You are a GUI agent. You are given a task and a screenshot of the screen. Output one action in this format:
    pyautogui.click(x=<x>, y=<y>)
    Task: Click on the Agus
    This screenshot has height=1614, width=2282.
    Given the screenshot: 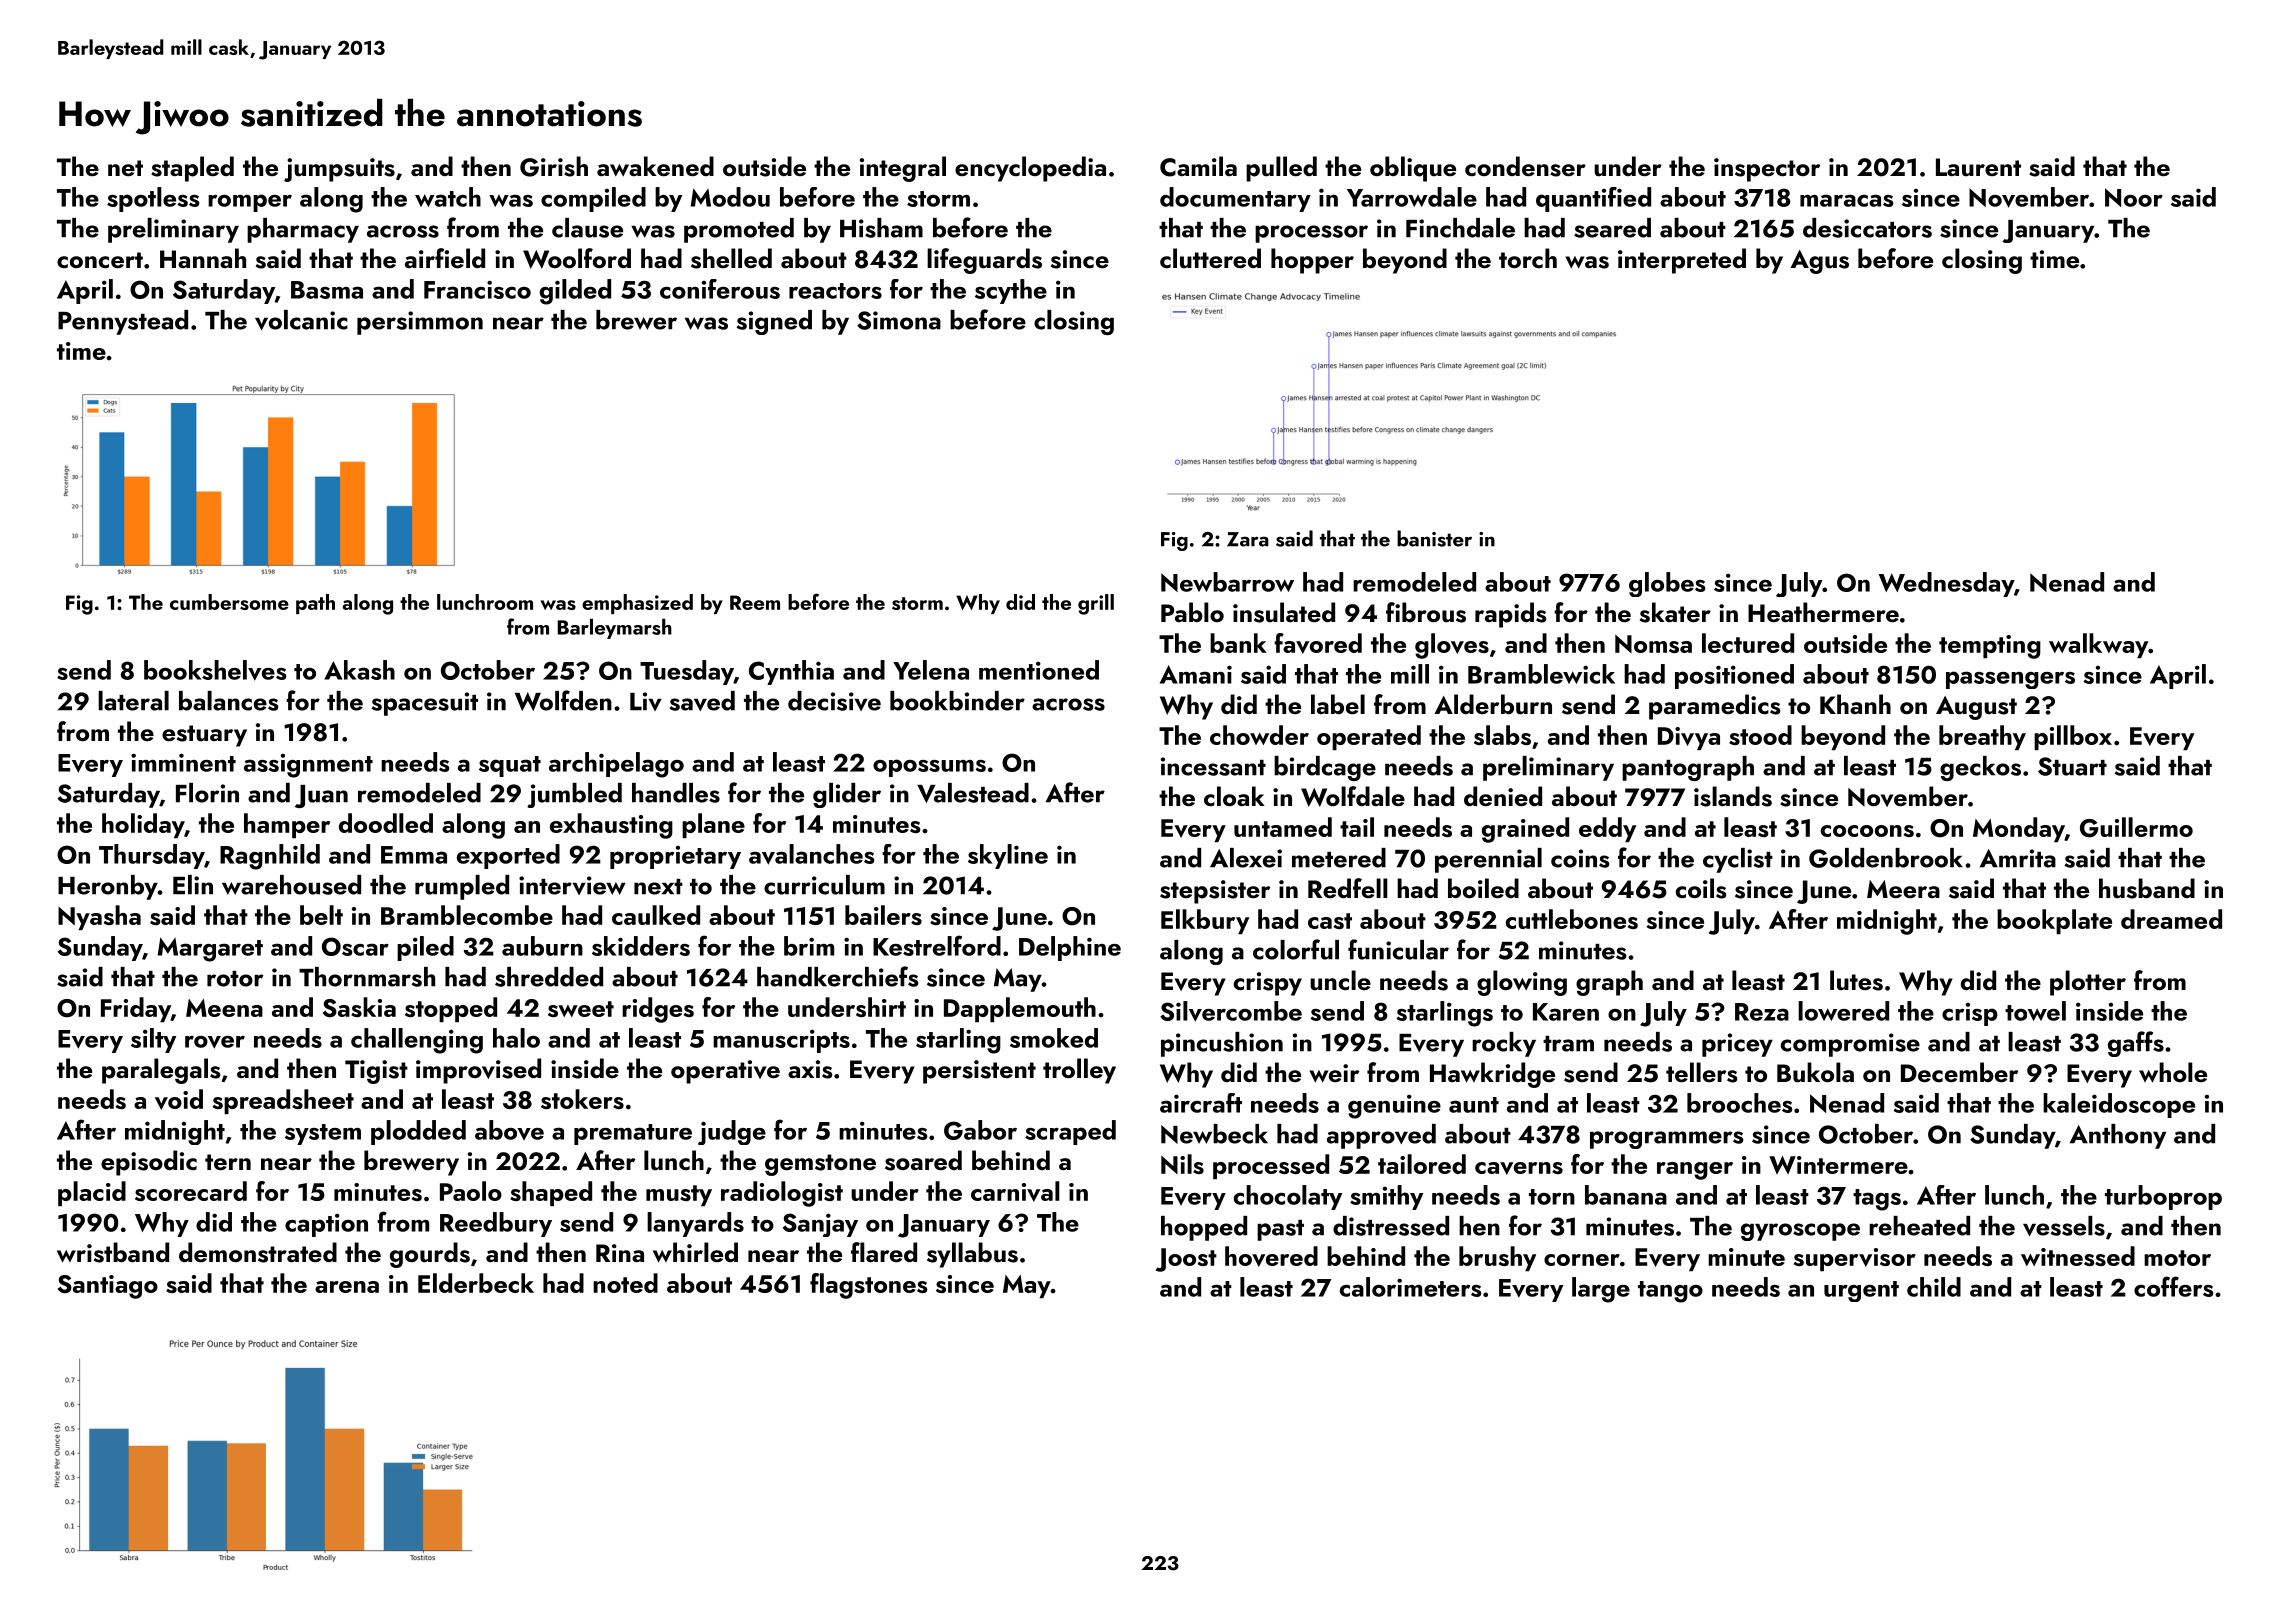 What is the action you would take?
    pyautogui.click(x=1819, y=262)
